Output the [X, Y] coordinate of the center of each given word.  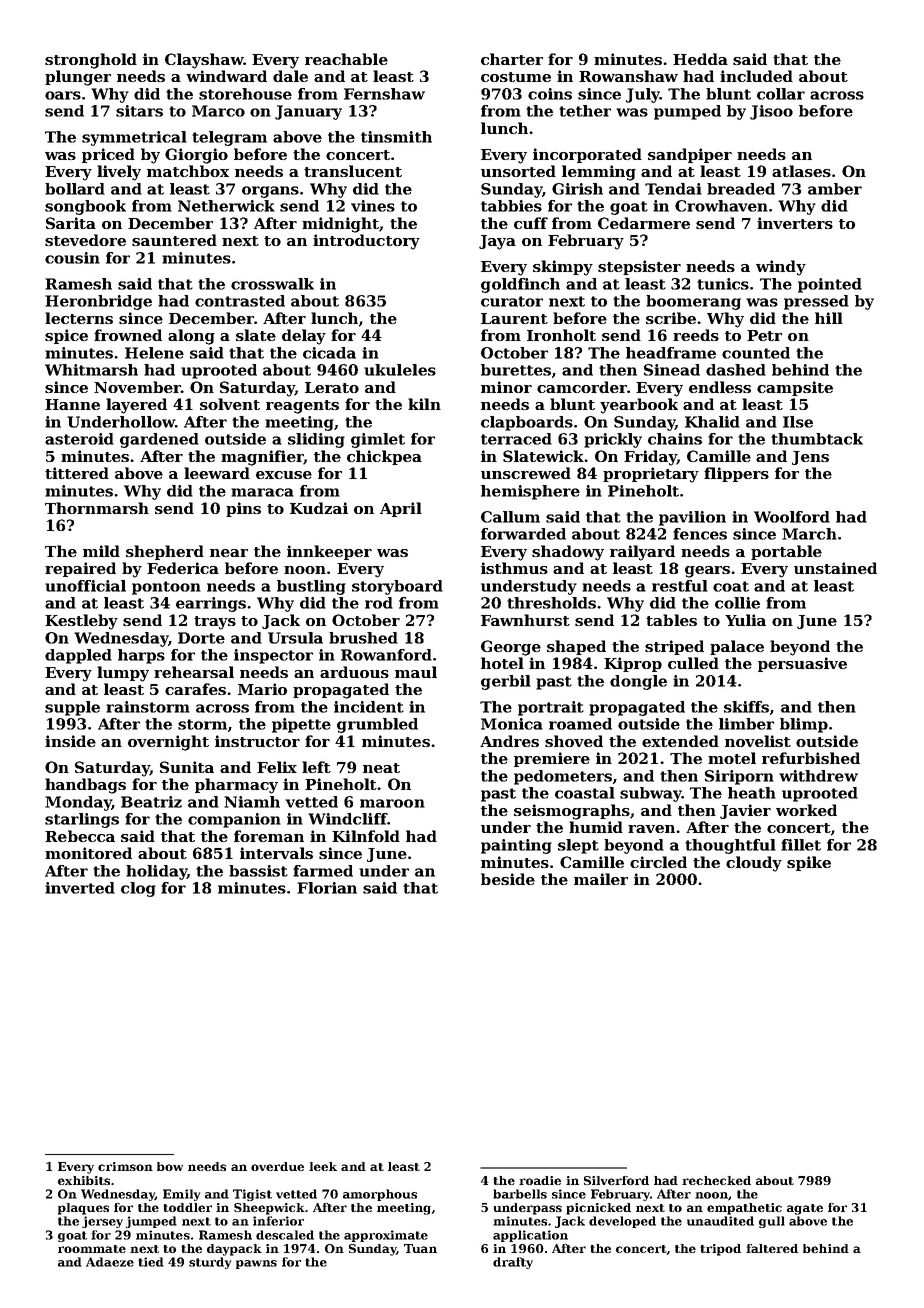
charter [512, 59]
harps [141, 656]
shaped [576, 647]
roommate [92, 1249]
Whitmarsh [91, 370]
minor [506, 387]
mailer [601, 879]
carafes [195, 689]
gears [707, 572]
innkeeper [329, 552]
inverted [80, 888]
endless [720, 387]
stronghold [91, 61]
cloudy [754, 864]
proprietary [651, 475]
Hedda [700, 59]
